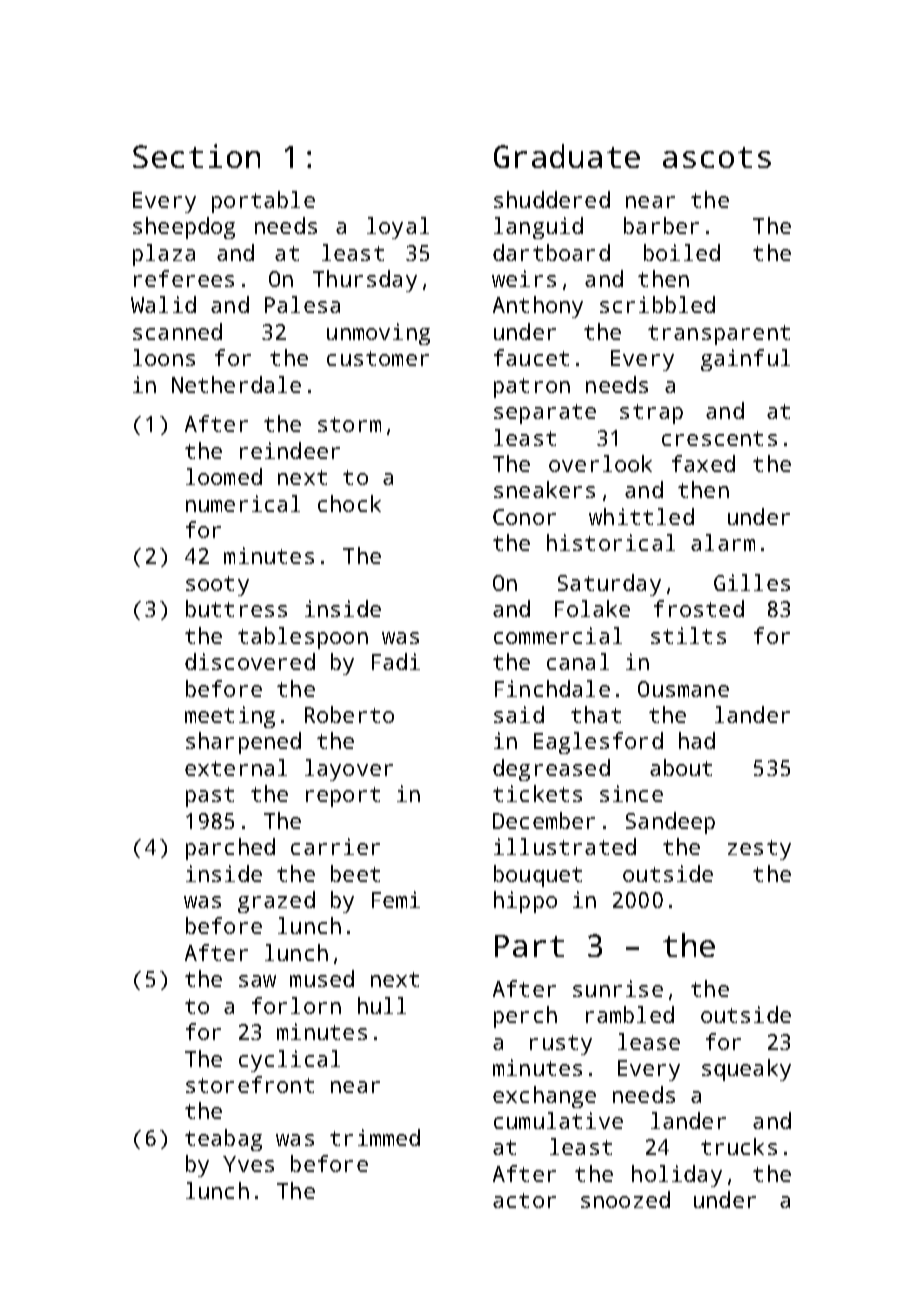  I want to click on hippo, so click(525, 902).
